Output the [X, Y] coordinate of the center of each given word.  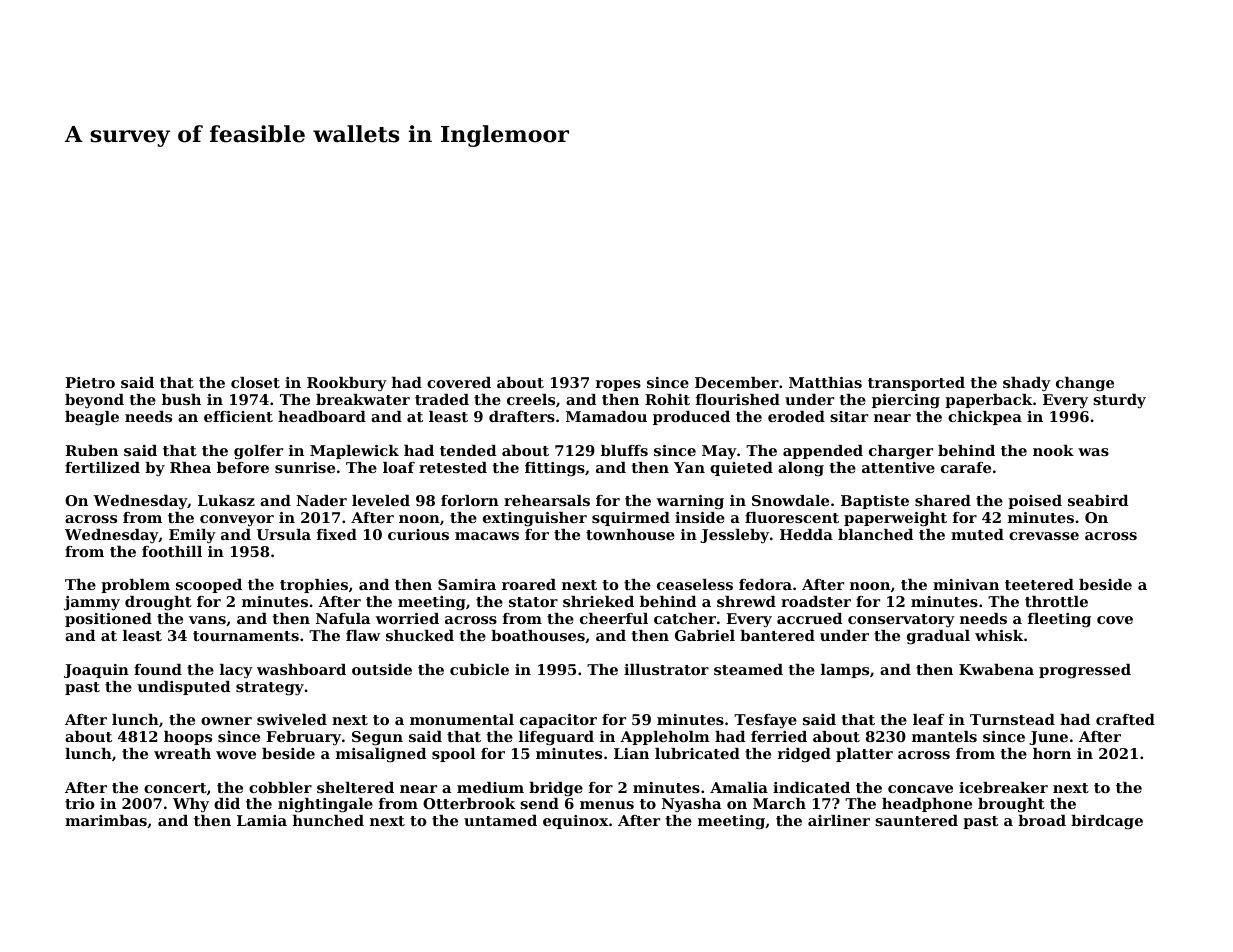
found [158, 669]
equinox [575, 822]
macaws [487, 536]
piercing [906, 401]
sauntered [916, 820]
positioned [108, 620]
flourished [738, 399]
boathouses [538, 635]
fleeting [1059, 620]
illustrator [666, 669]
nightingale [325, 805]
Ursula [284, 534]
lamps [845, 671]
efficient [238, 416]
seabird [1098, 500]
